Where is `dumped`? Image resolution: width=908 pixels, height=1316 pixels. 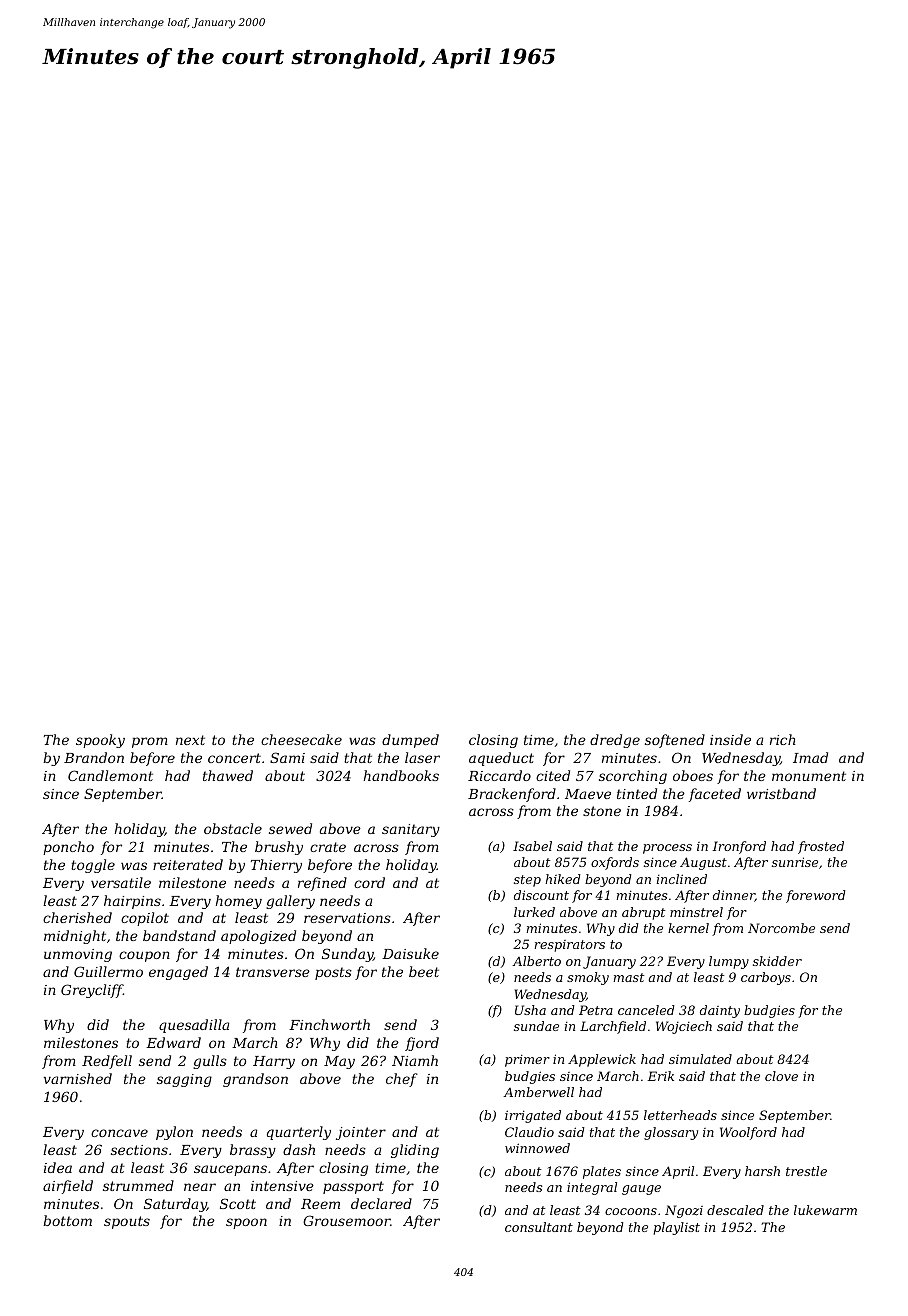 dumped is located at coordinates (410, 741).
